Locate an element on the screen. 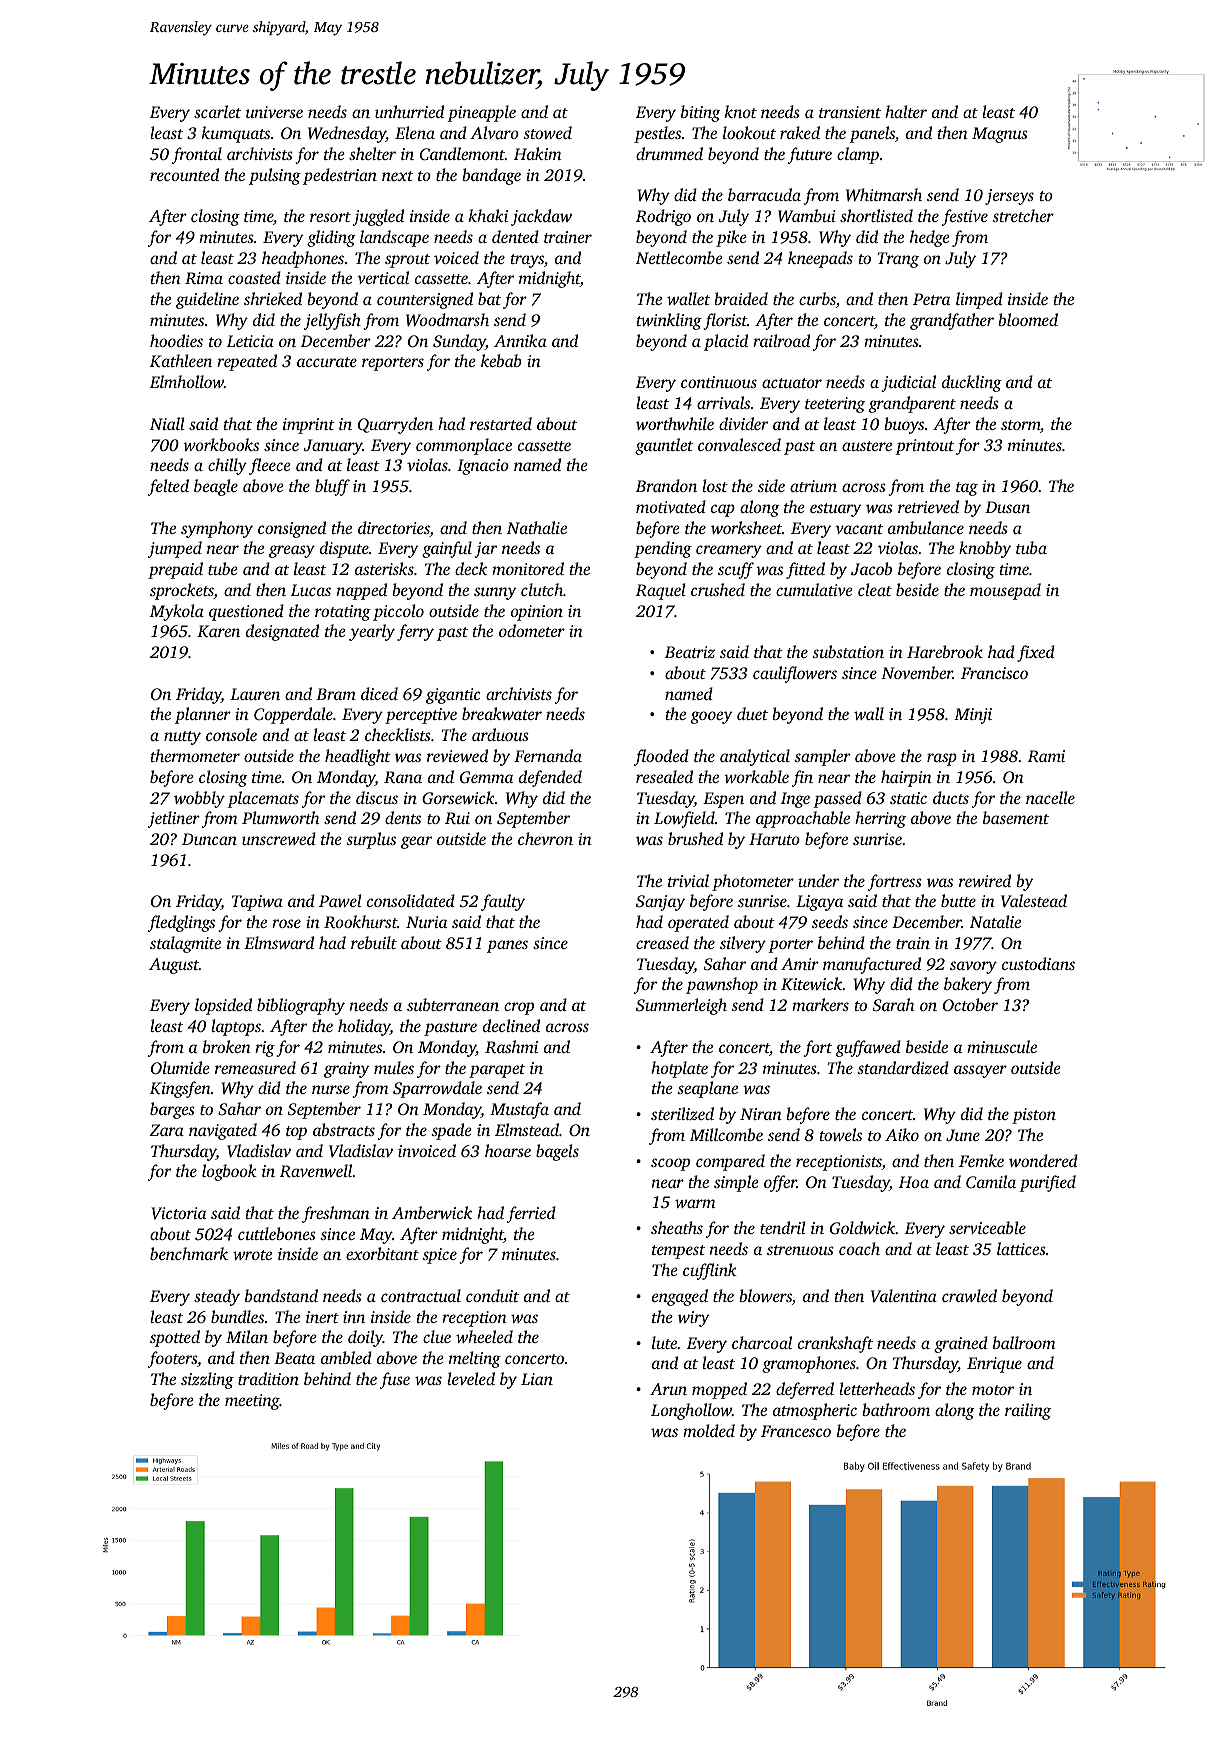  bibliography is located at coordinates (301, 1006).
